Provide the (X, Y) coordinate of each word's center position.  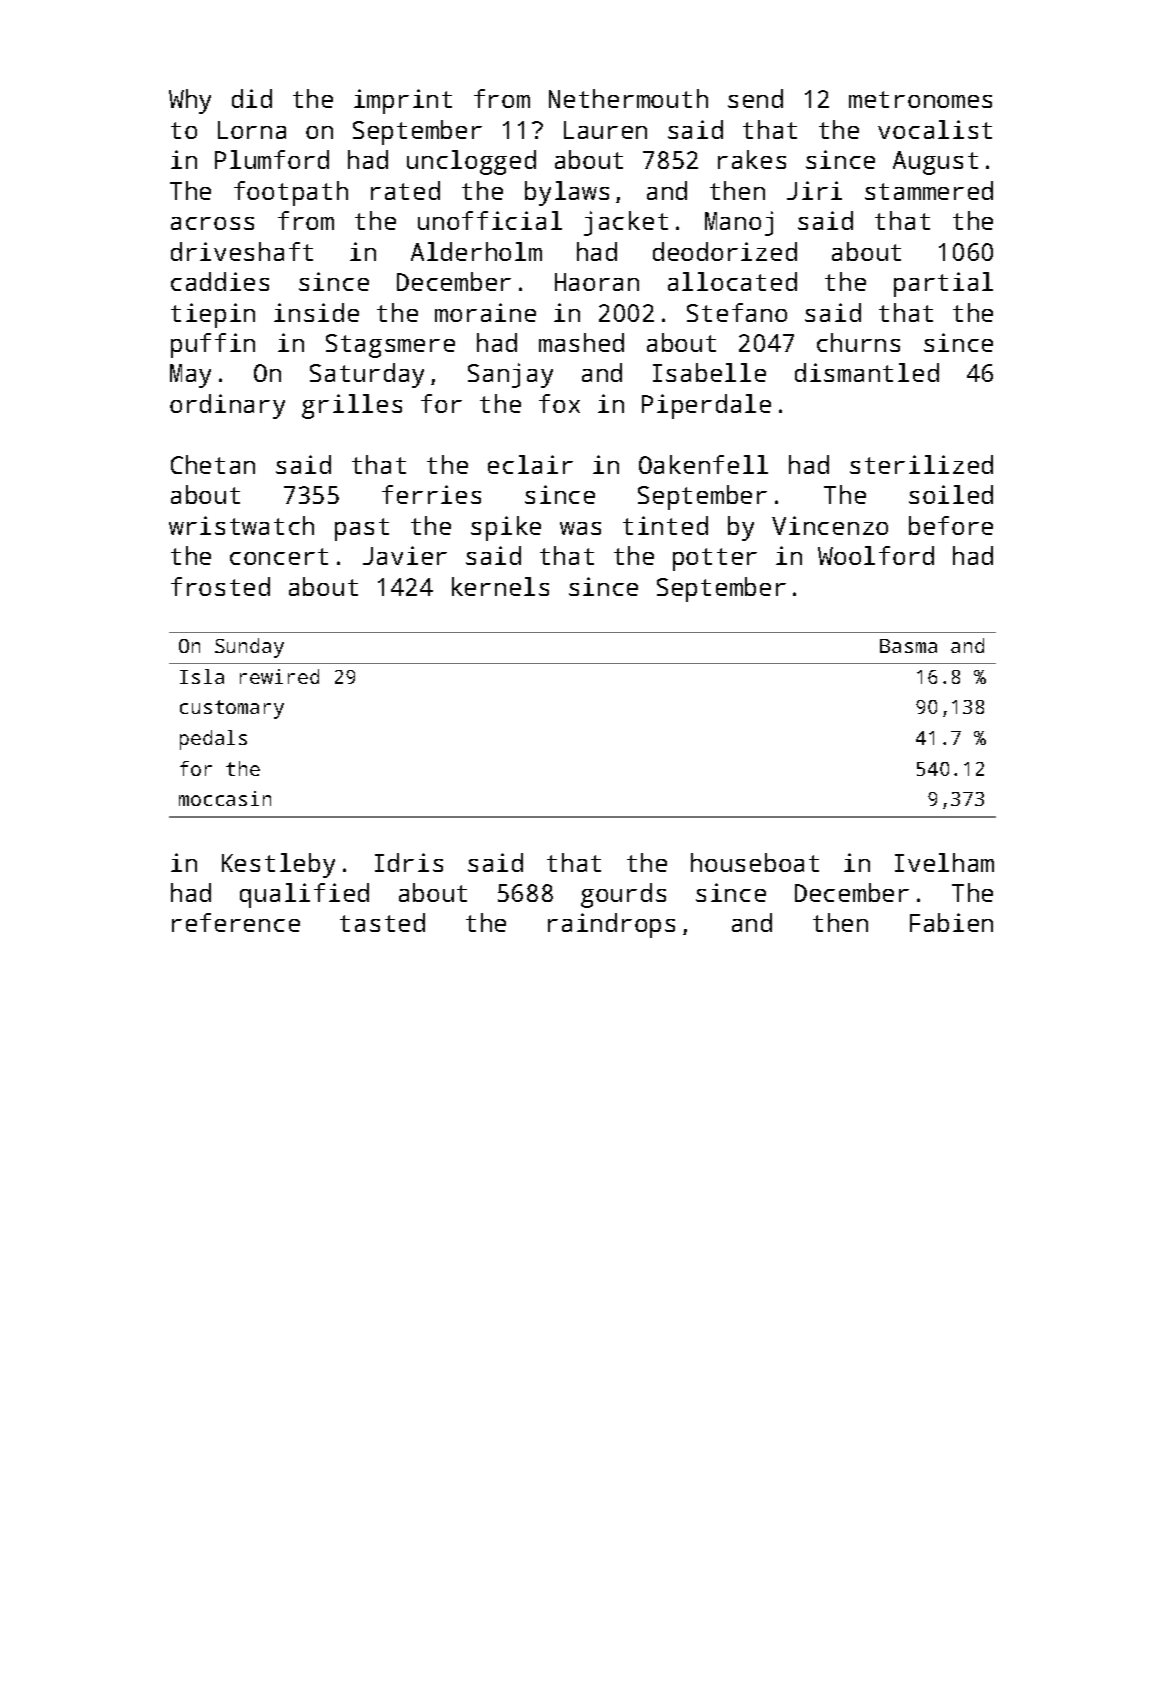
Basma (908, 646)
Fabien (951, 922)
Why (190, 101)
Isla (202, 676)
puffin (213, 345)
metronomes (920, 99)
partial (943, 284)
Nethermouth (628, 98)
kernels (500, 586)
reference (236, 922)
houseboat (755, 862)
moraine (485, 312)
